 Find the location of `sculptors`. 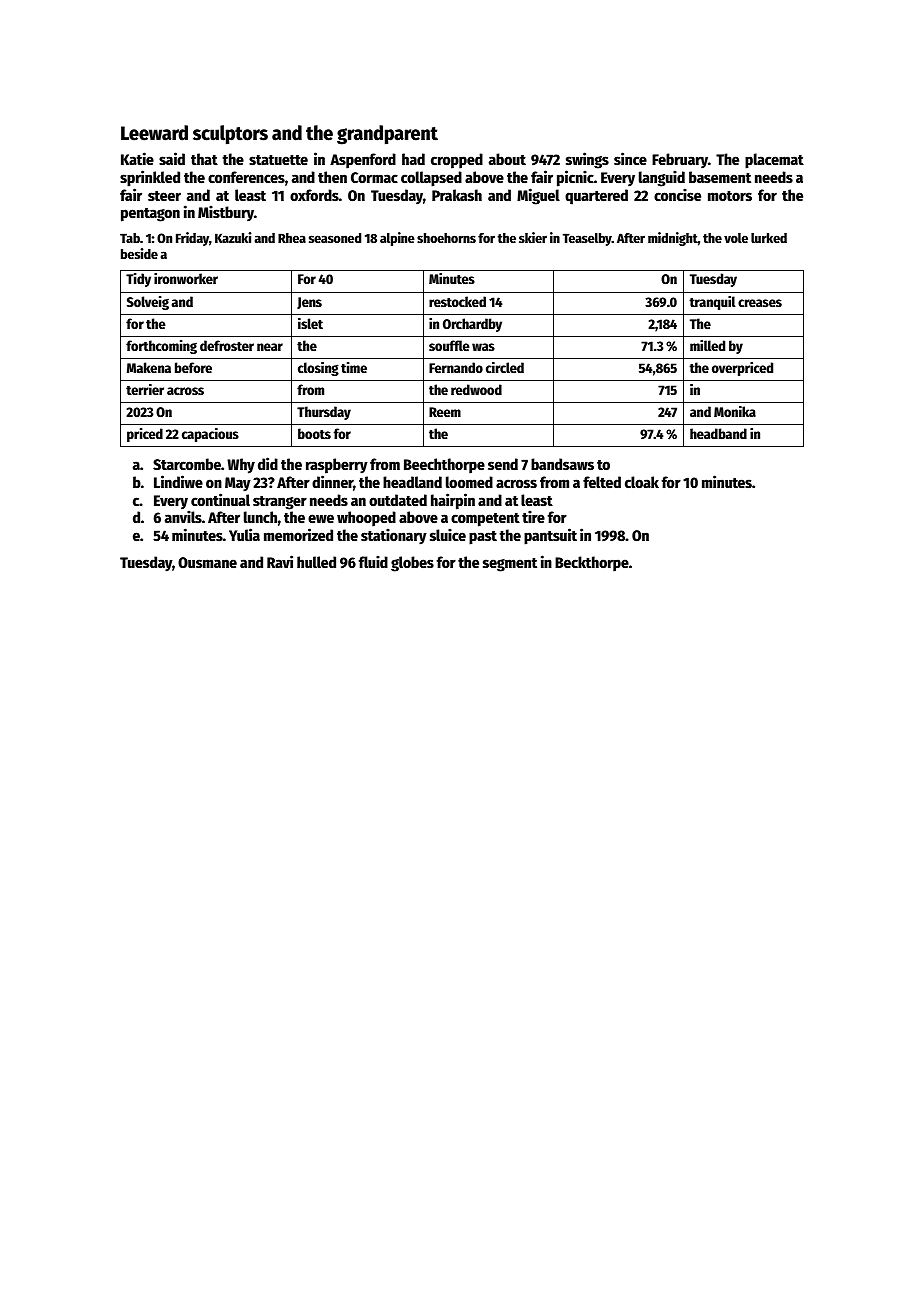

sculptors is located at coordinates (230, 135).
